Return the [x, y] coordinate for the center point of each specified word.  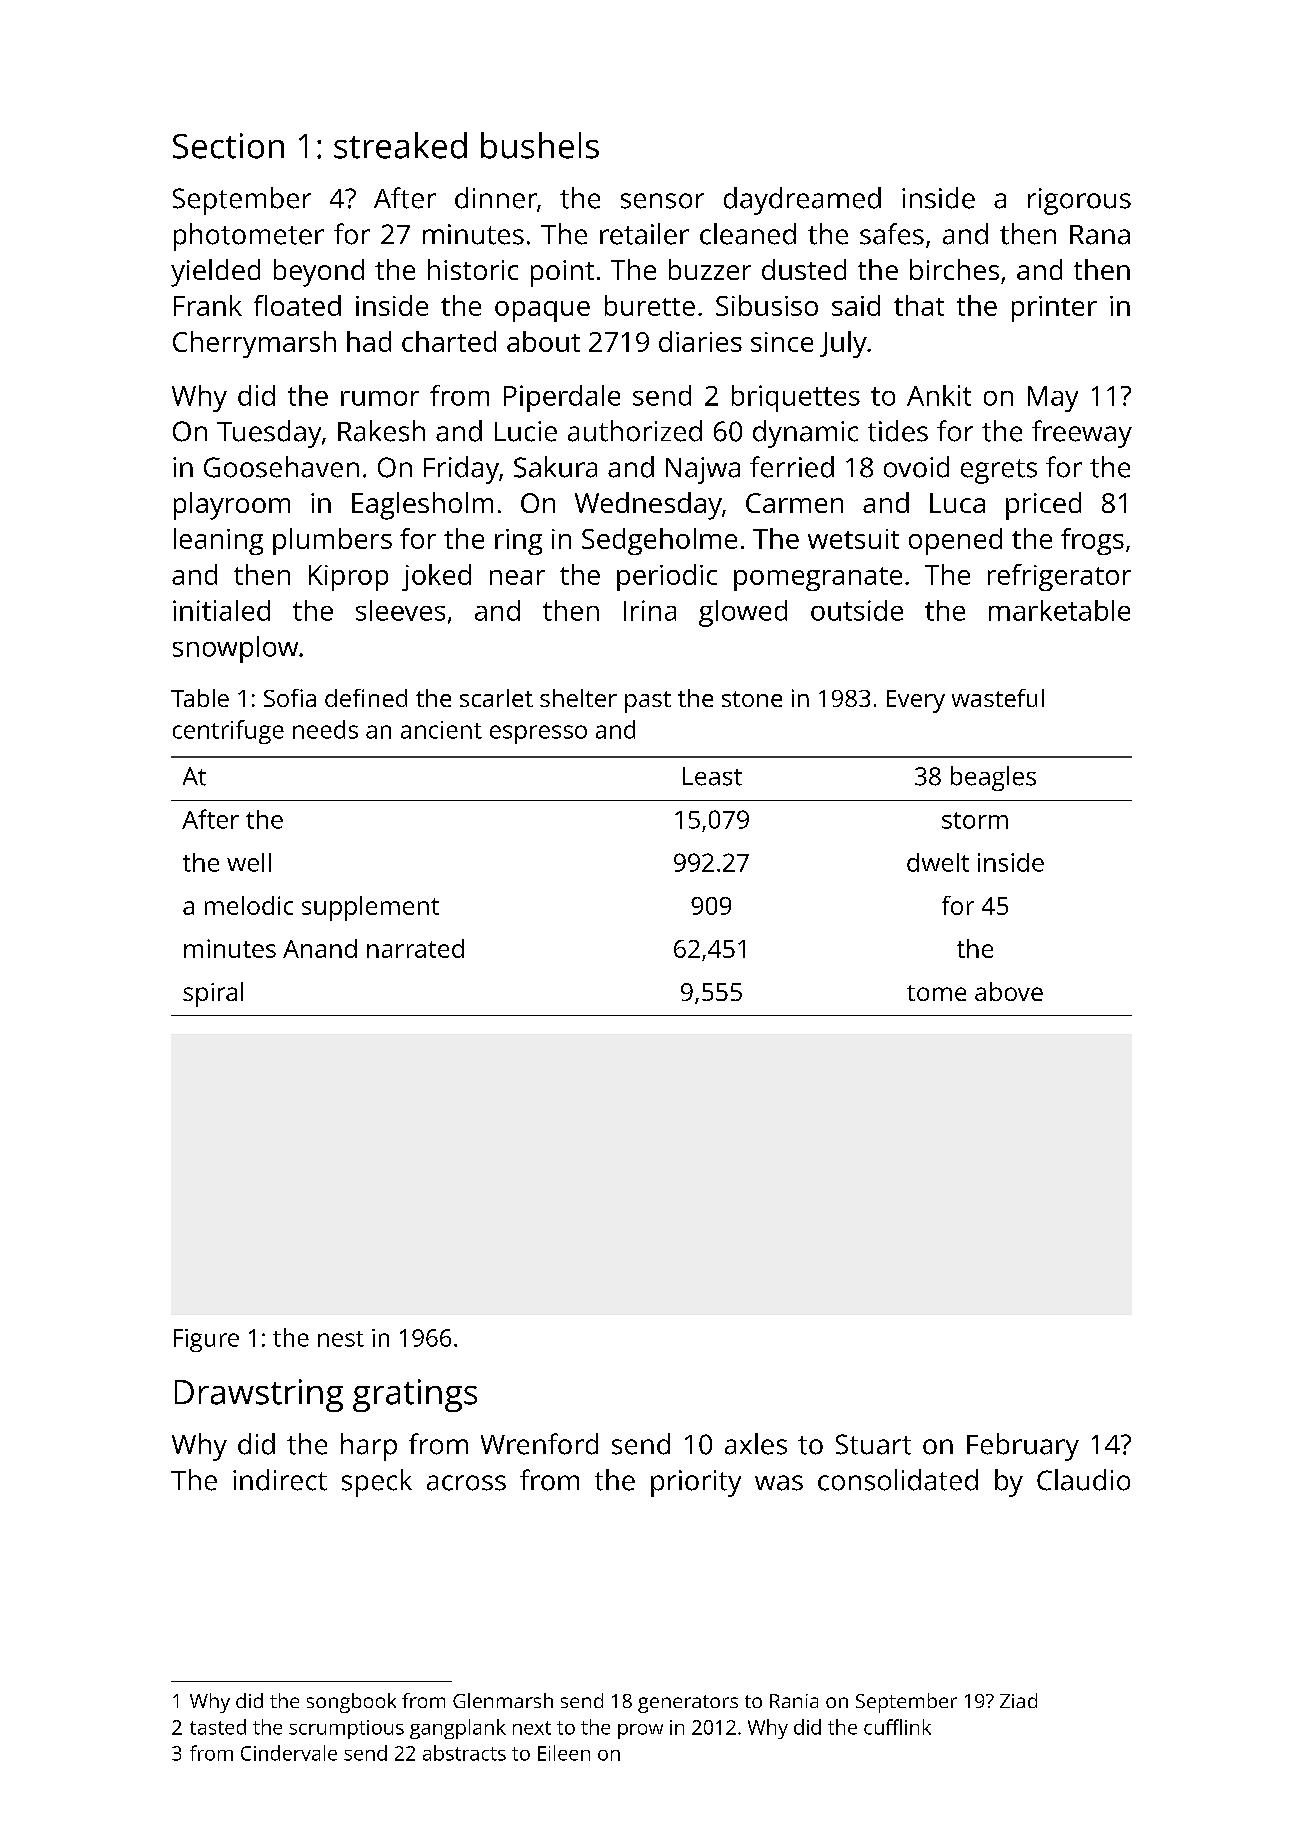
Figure [206, 1340]
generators [688, 1704]
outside [857, 610]
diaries [700, 341]
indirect [280, 1480]
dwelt [938, 862]
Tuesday [269, 434]
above [1009, 991]
